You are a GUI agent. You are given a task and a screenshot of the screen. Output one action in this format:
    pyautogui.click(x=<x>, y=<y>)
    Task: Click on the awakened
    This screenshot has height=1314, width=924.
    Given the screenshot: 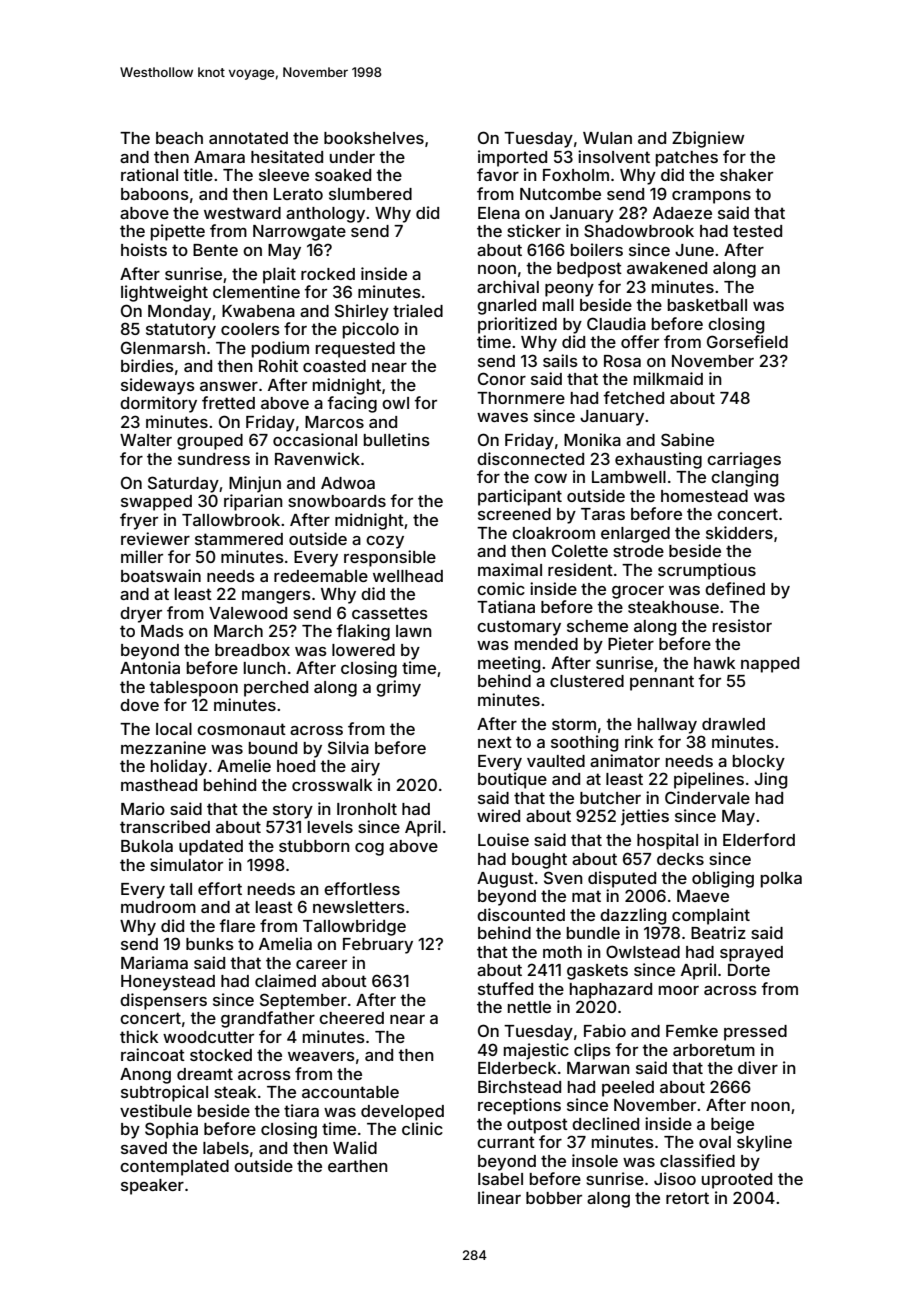 What is the action you would take?
    pyautogui.click(x=667, y=268)
